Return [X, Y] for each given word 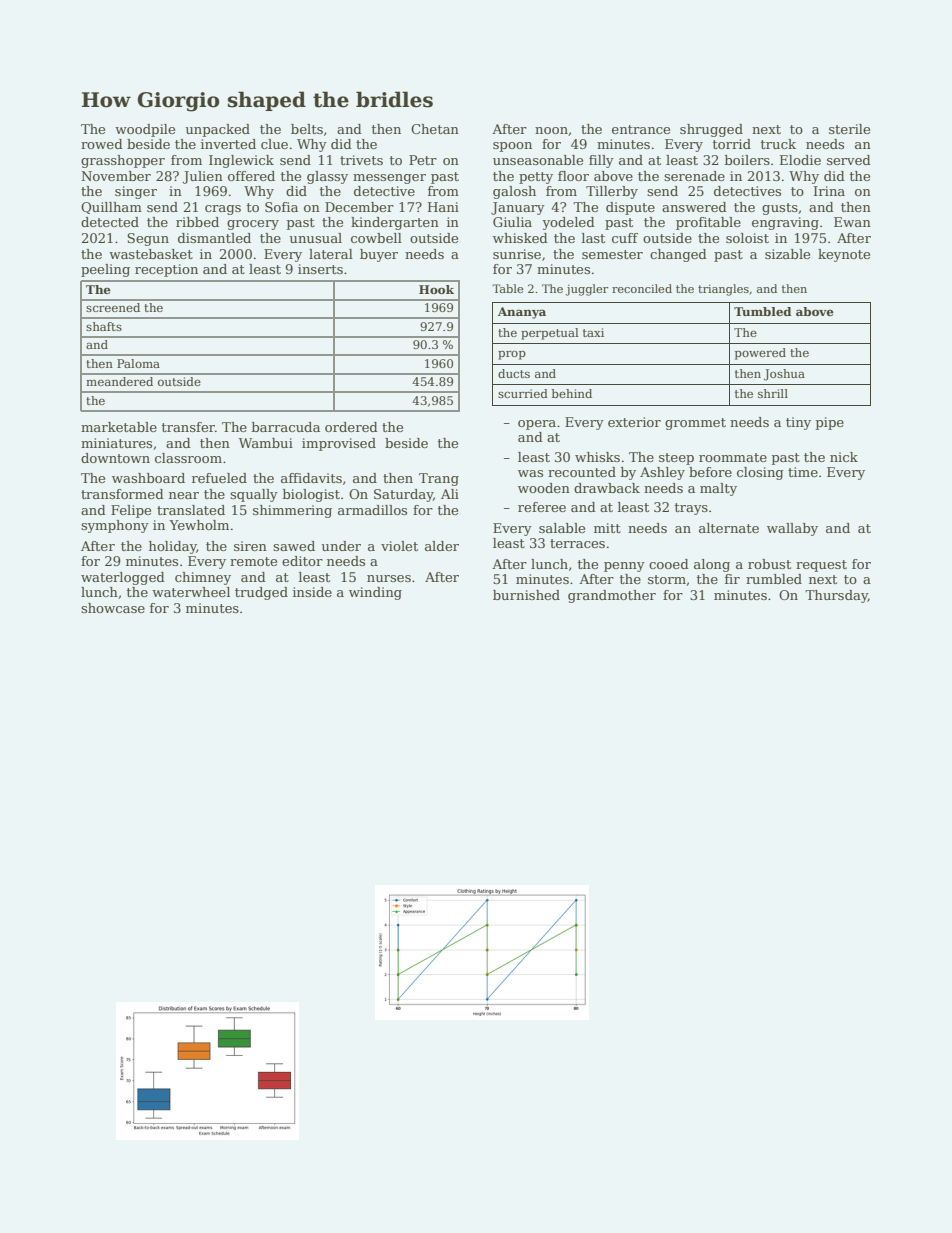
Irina [829, 191]
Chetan [435, 129]
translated [191, 510]
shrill [773, 393]
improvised [339, 444]
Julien [203, 177]
